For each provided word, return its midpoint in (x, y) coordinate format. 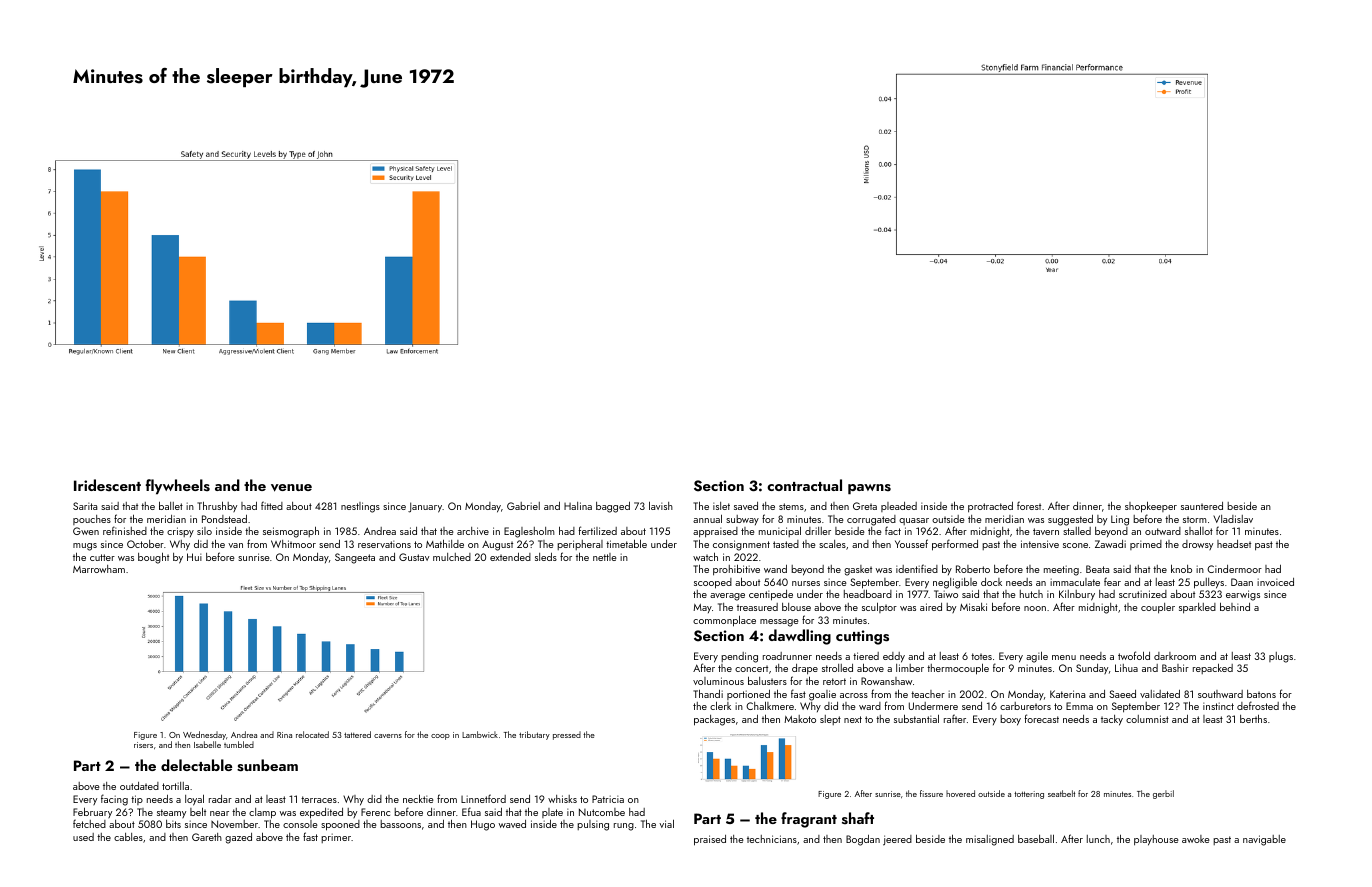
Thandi (708, 693)
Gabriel (523, 506)
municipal (780, 531)
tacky (1112, 720)
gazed (238, 838)
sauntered (1202, 506)
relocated (312, 734)
